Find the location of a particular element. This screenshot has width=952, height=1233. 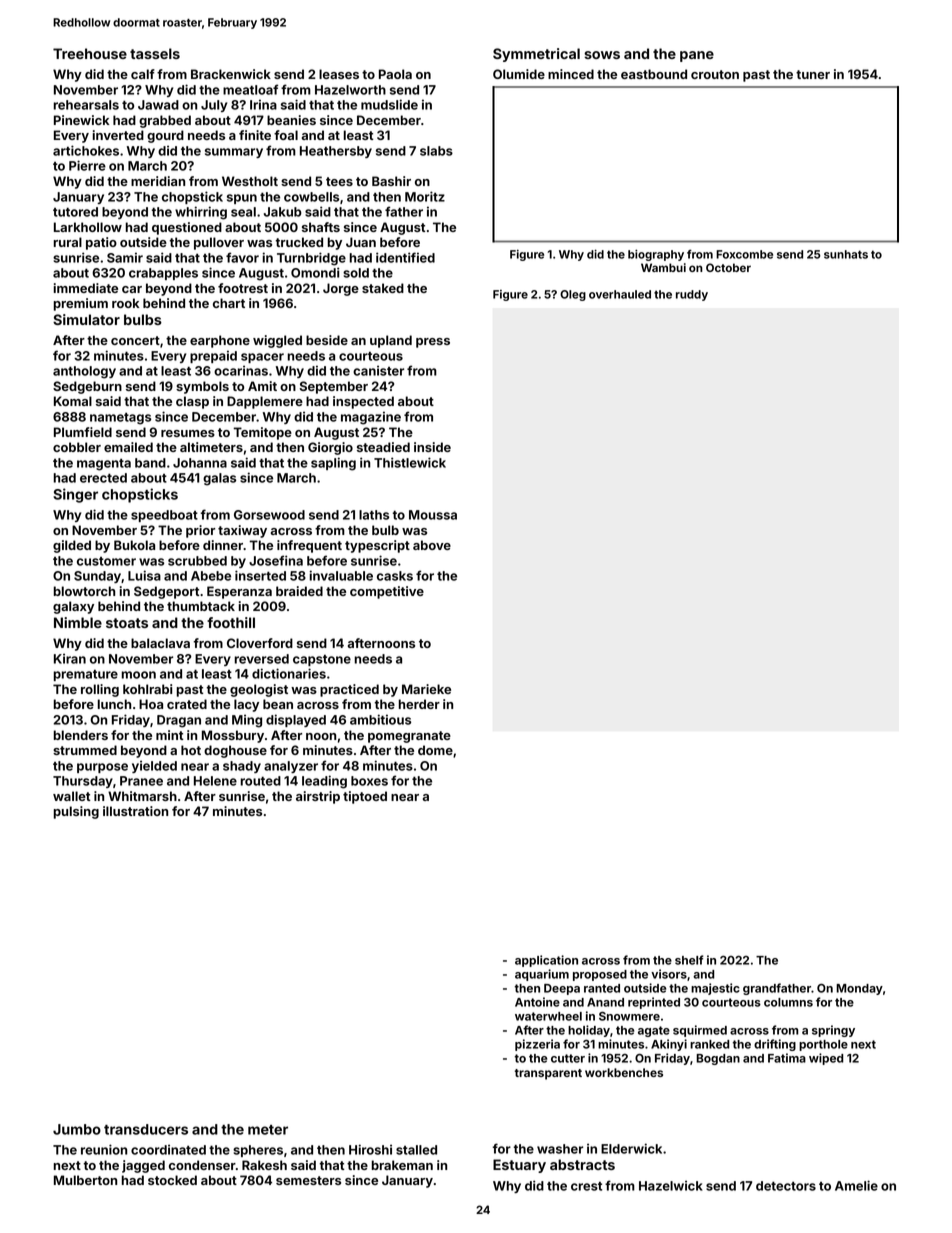

semesters is located at coordinates (308, 1180).
